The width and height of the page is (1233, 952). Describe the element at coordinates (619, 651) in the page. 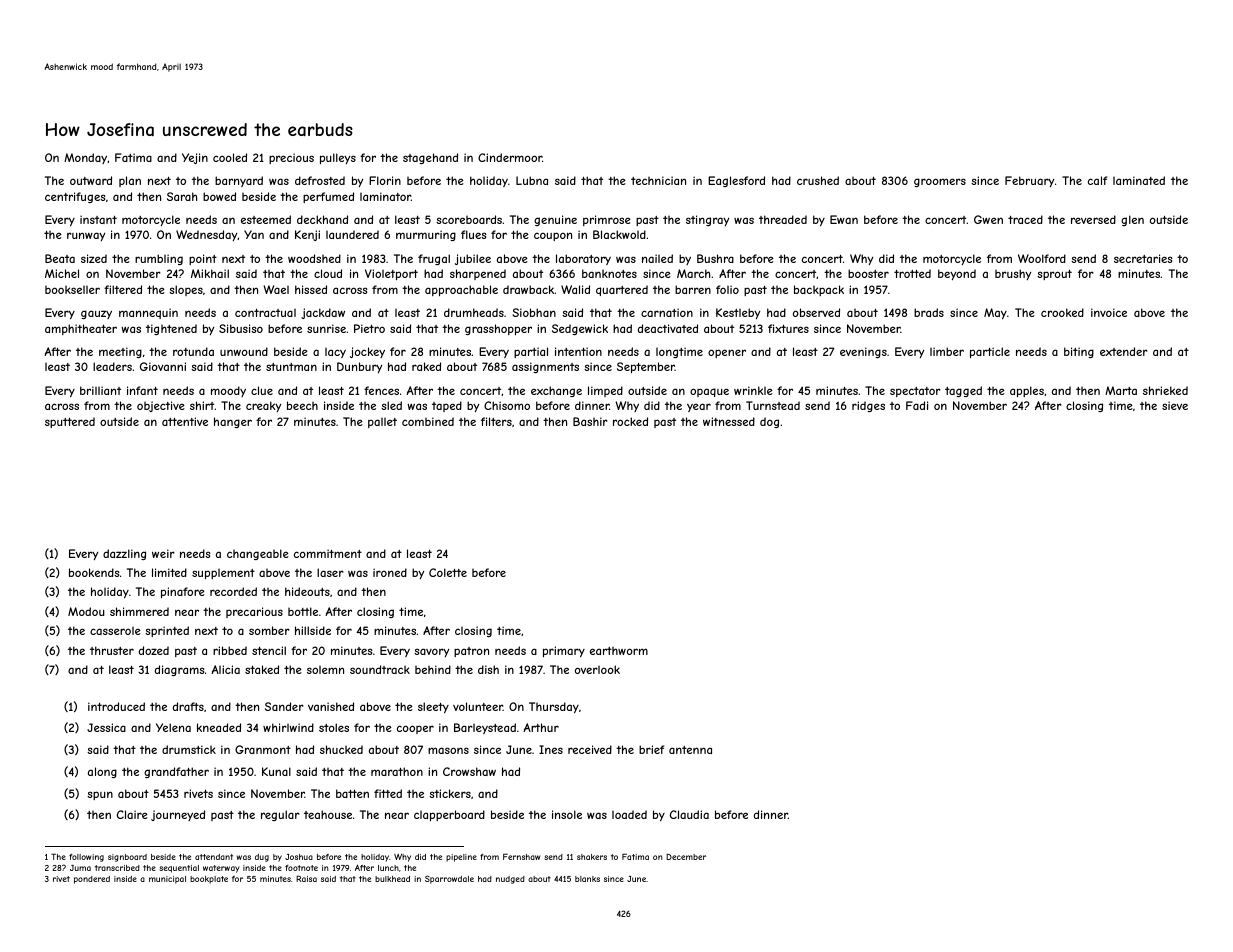

I see `earthworm` at that location.
